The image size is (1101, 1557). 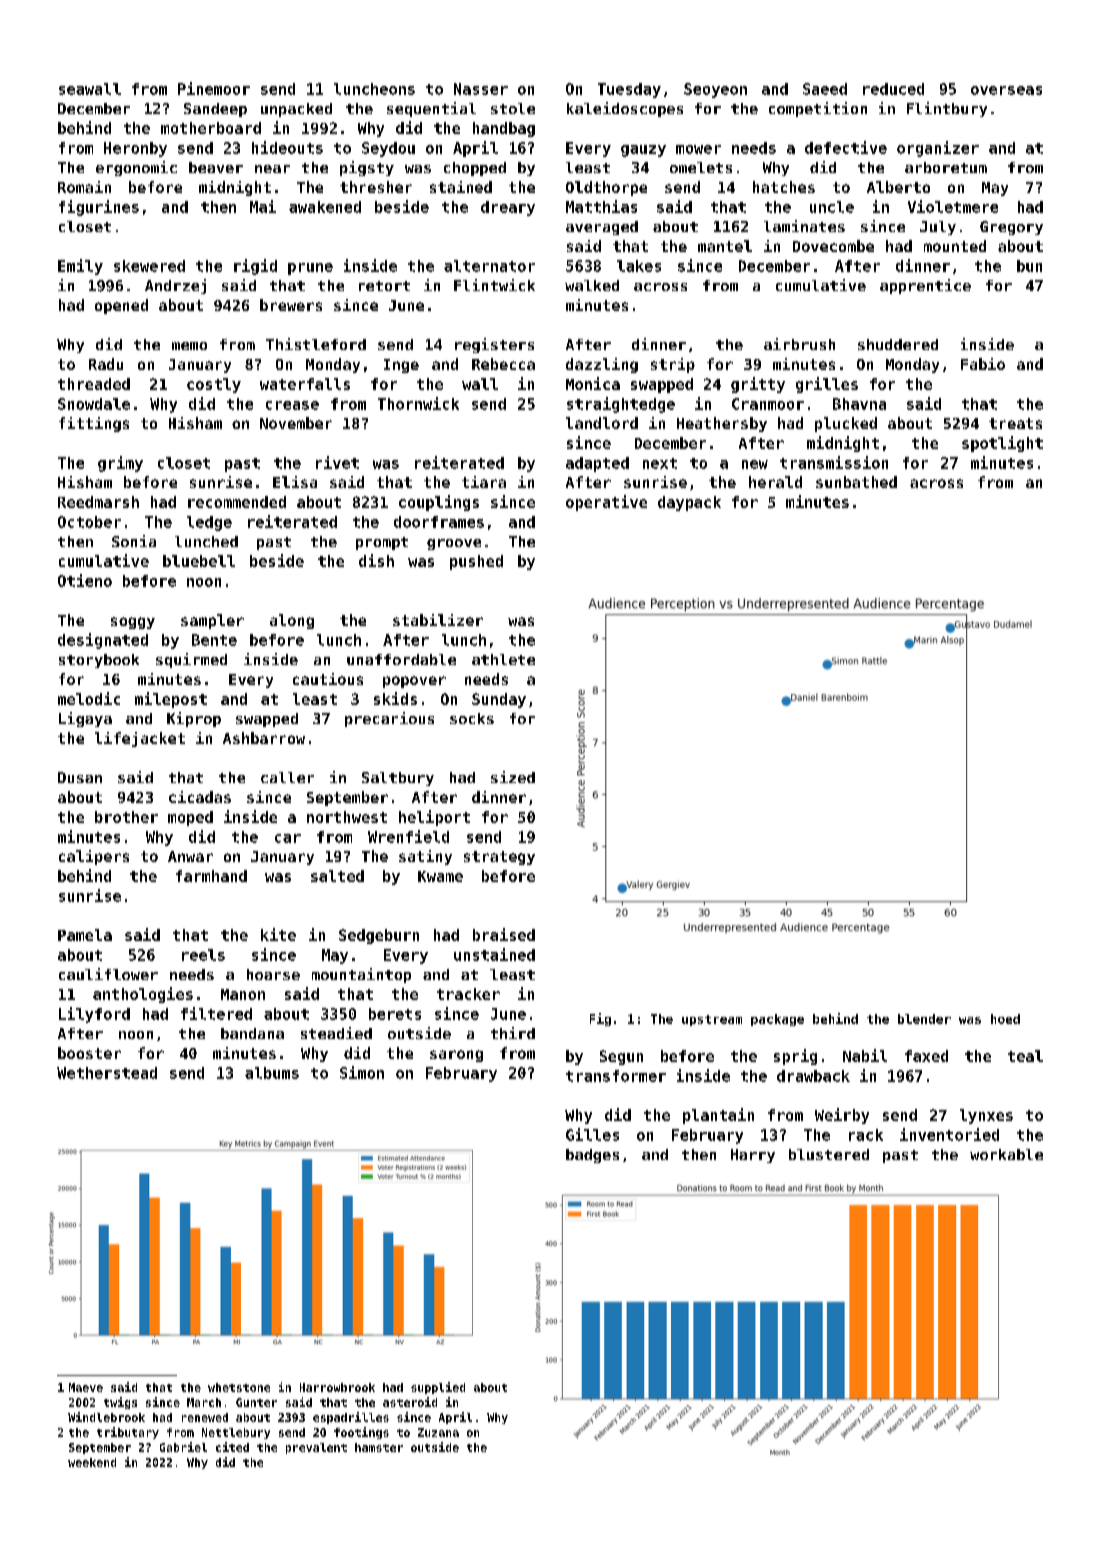 I want to click on Flintbury, so click(x=947, y=109).
